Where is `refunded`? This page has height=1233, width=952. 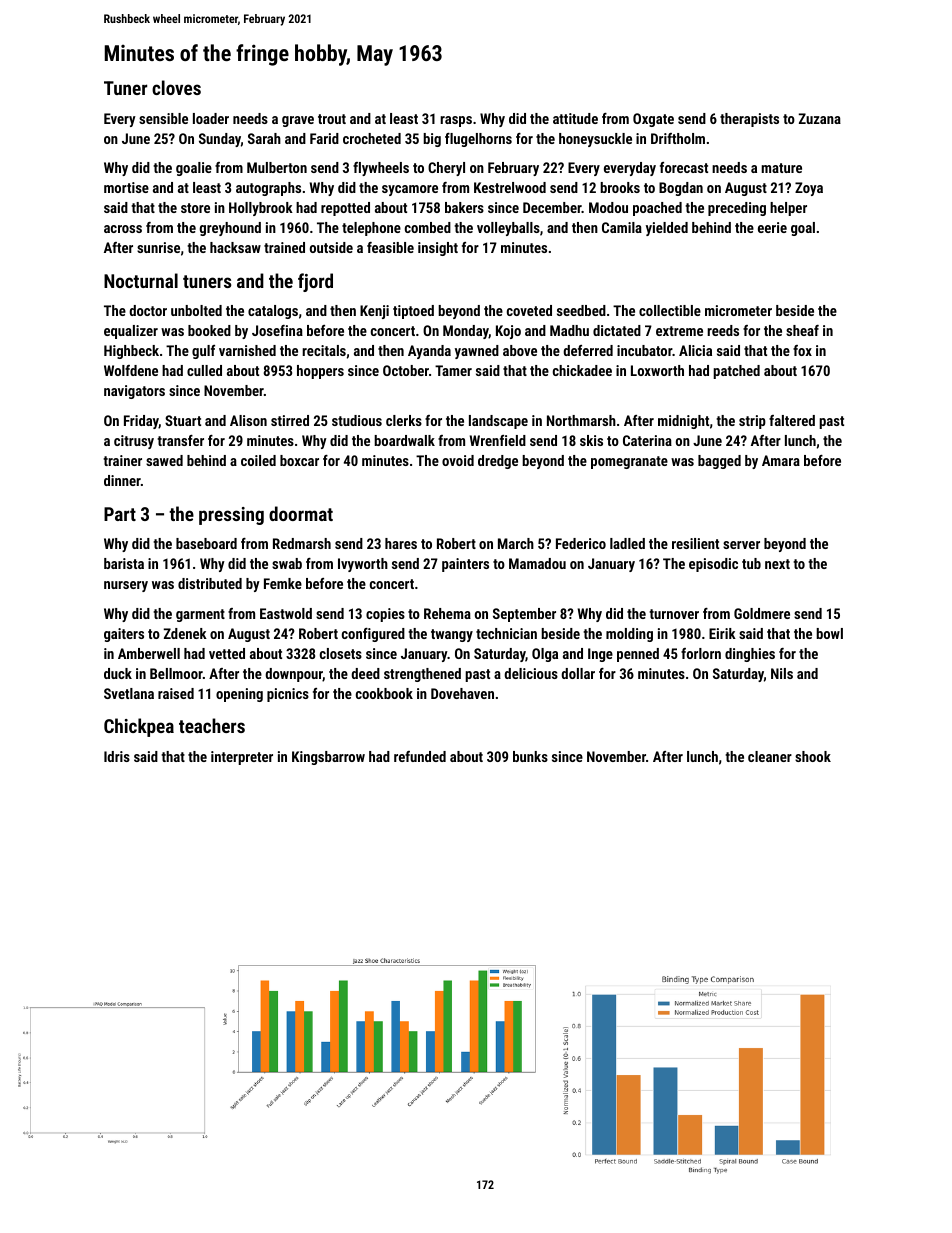
refunded is located at coordinates (420, 756).
